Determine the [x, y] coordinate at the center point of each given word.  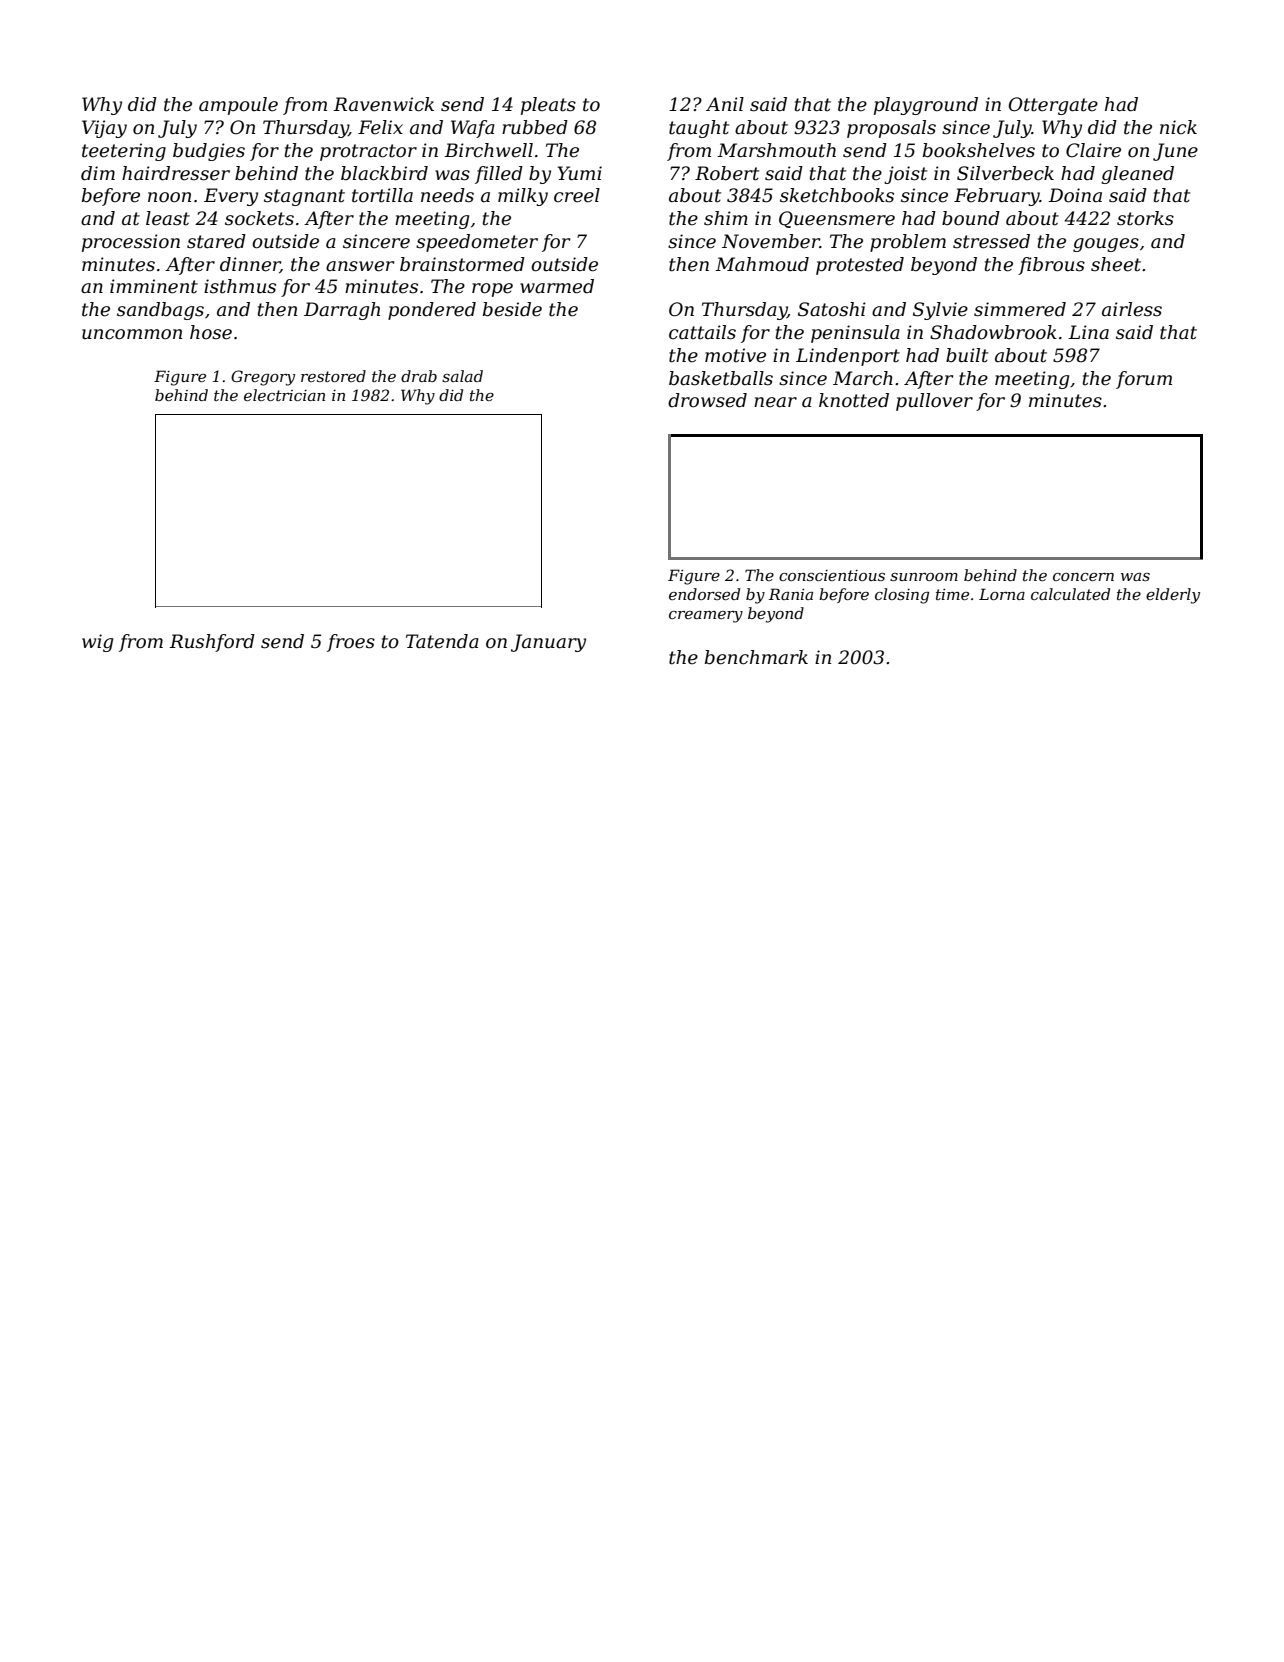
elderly [1173, 596]
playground [926, 106]
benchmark [756, 657]
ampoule [238, 106]
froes [351, 643]
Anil [725, 104]
